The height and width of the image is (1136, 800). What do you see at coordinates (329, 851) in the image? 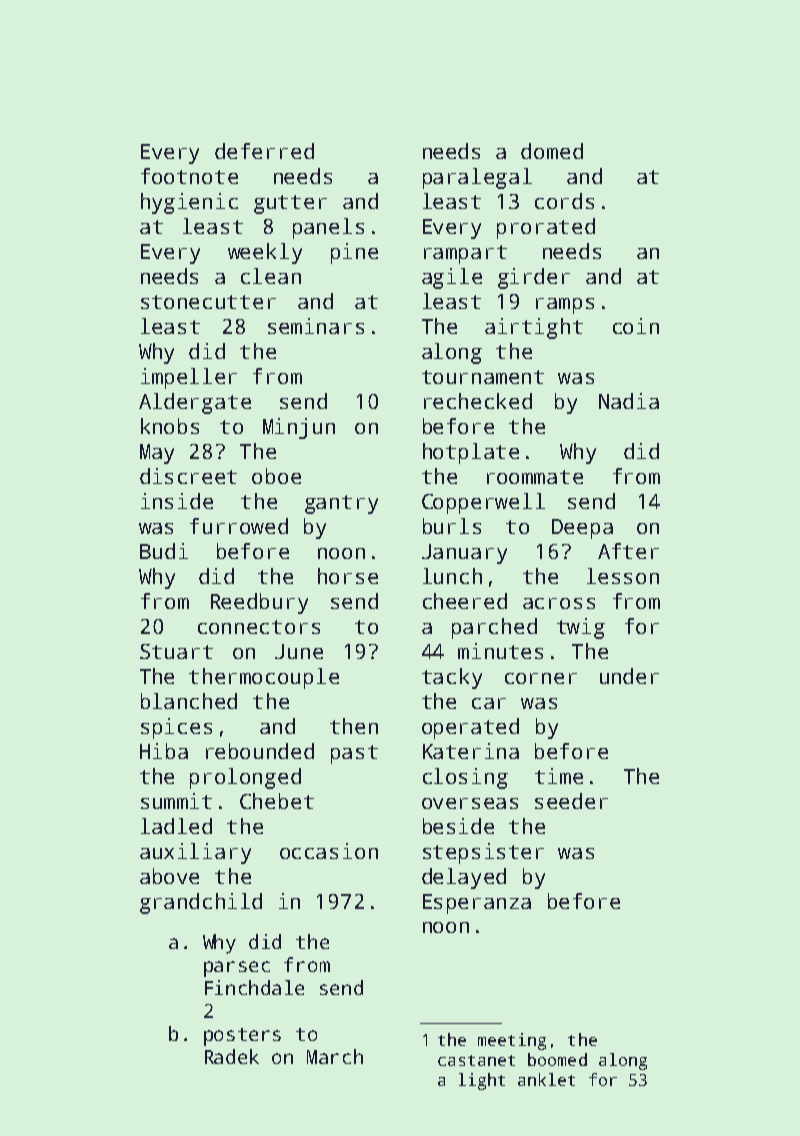
I see `occasion` at bounding box center [329, 851].
